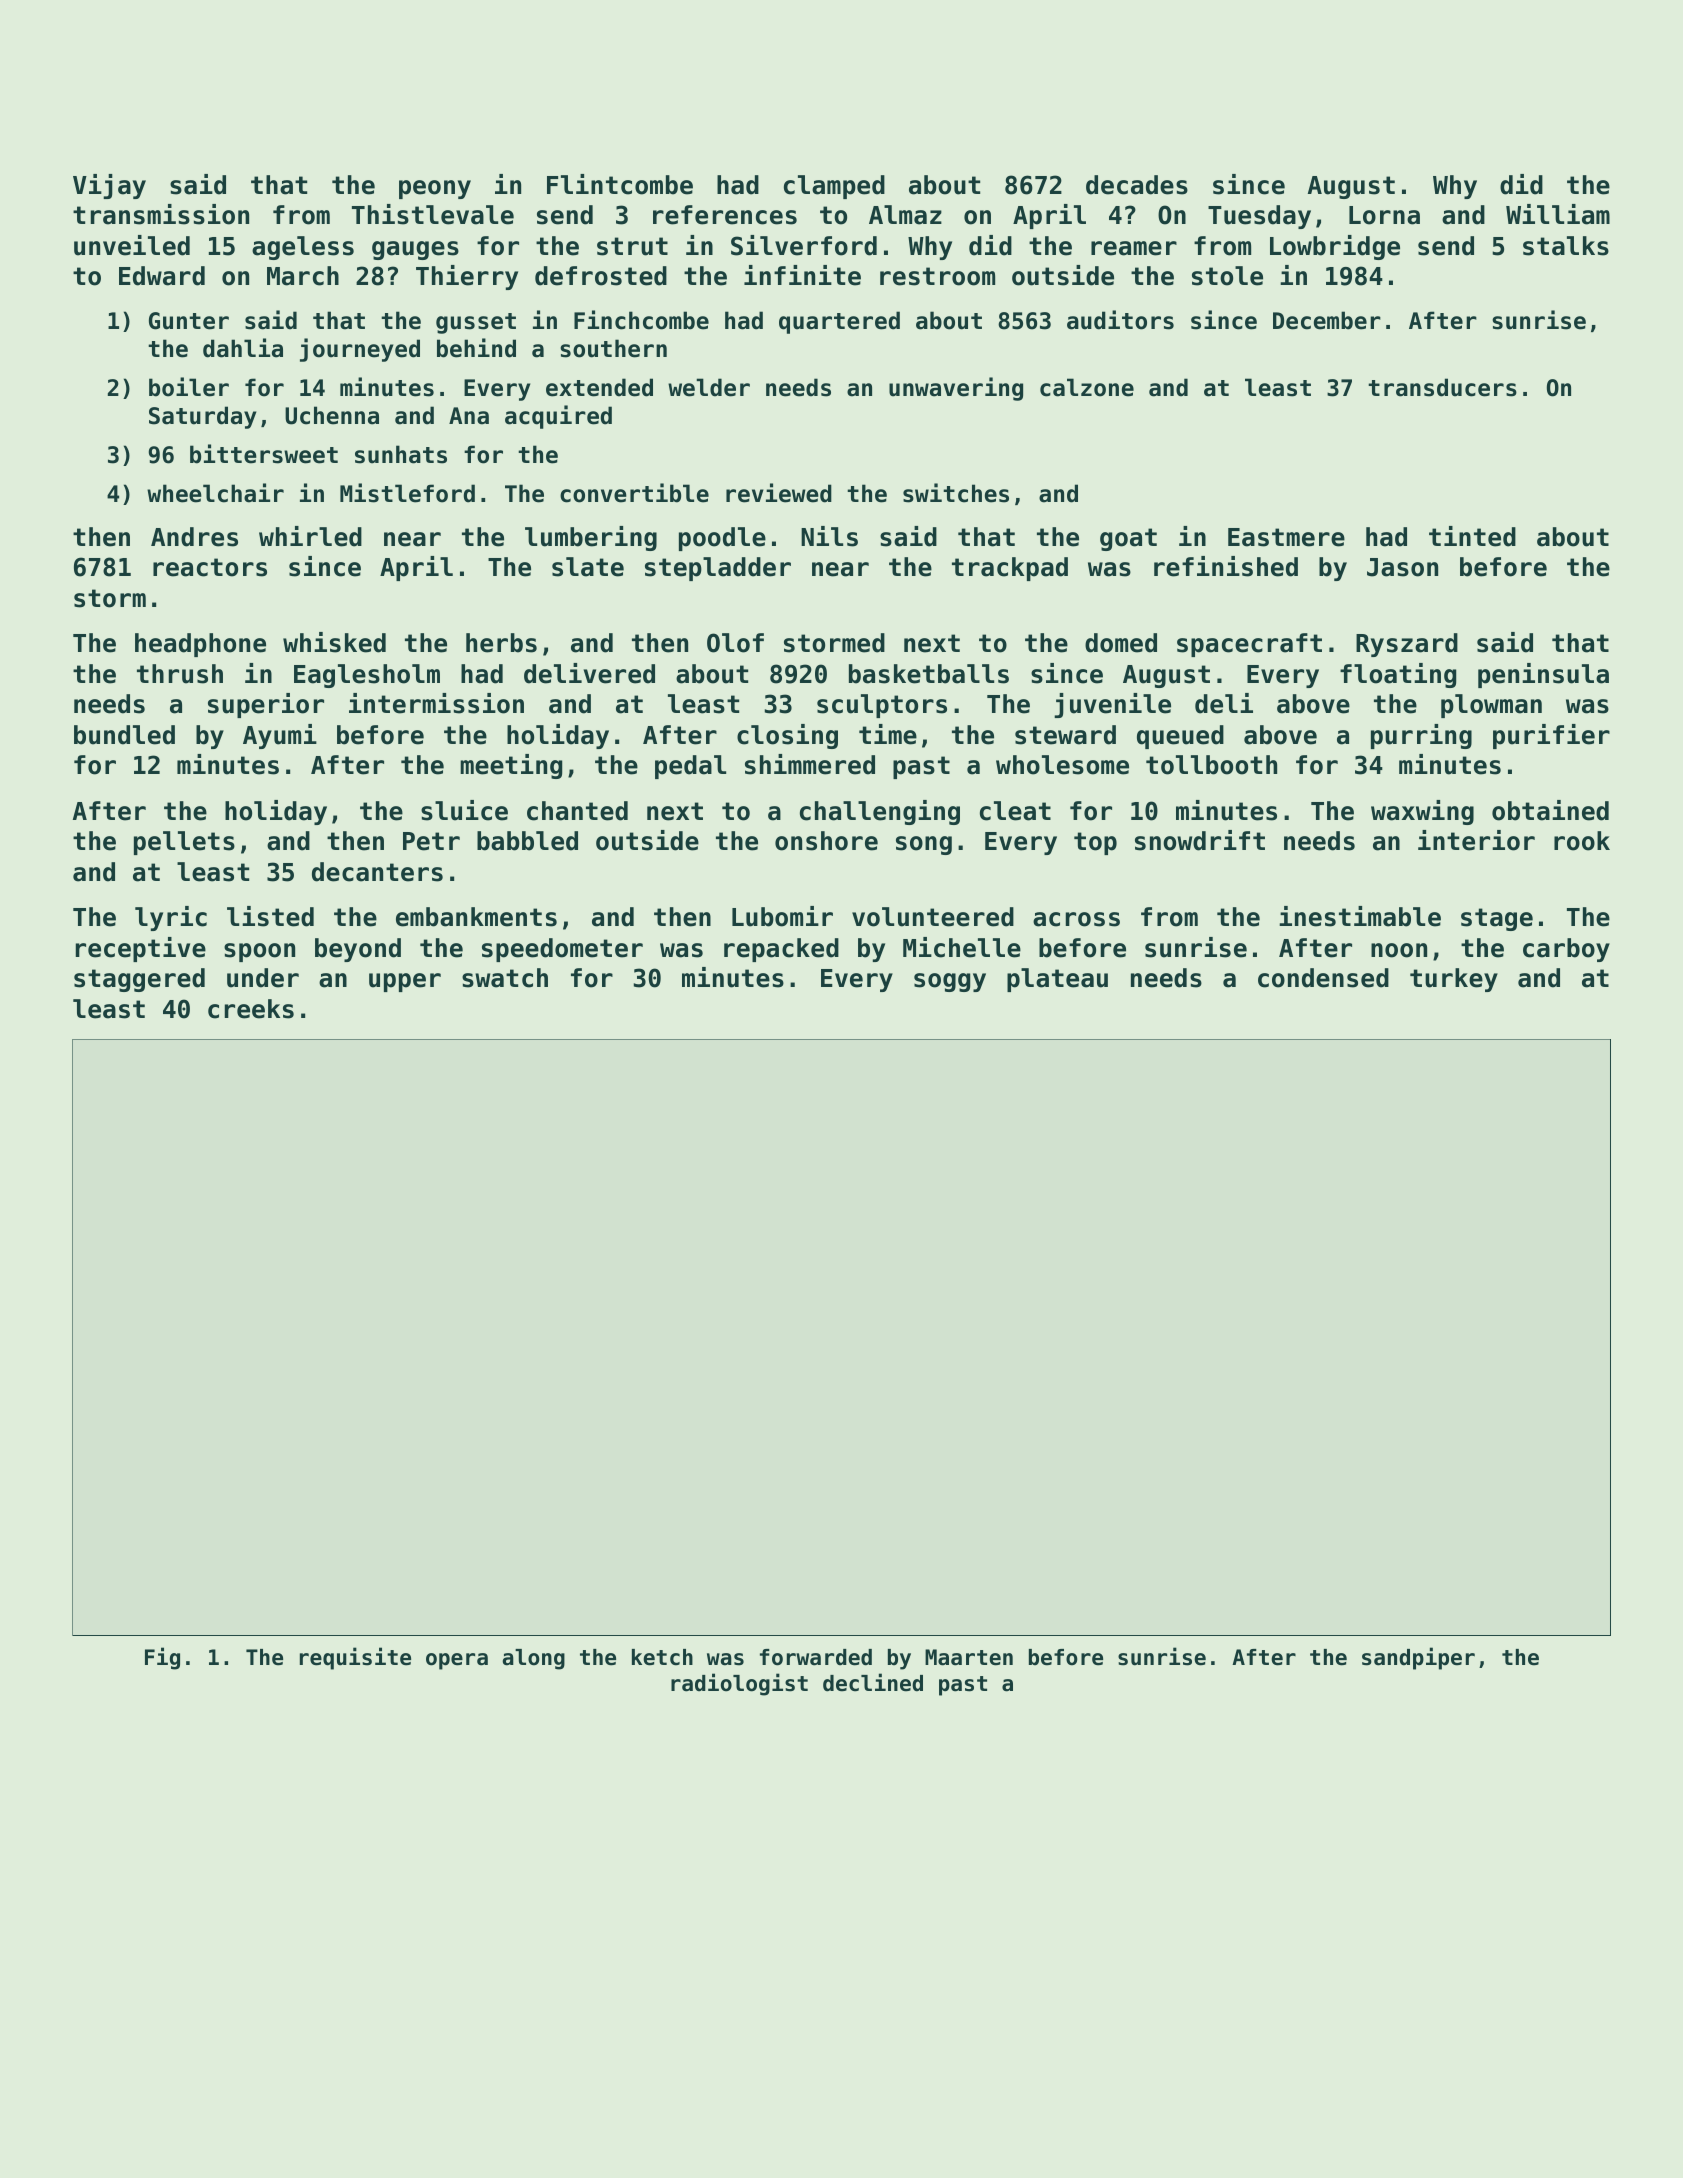 The width and height of the page is (1683, 2178). Describe the element at coordinates (355, 1658) in the page. I see `requisite` at that location.
